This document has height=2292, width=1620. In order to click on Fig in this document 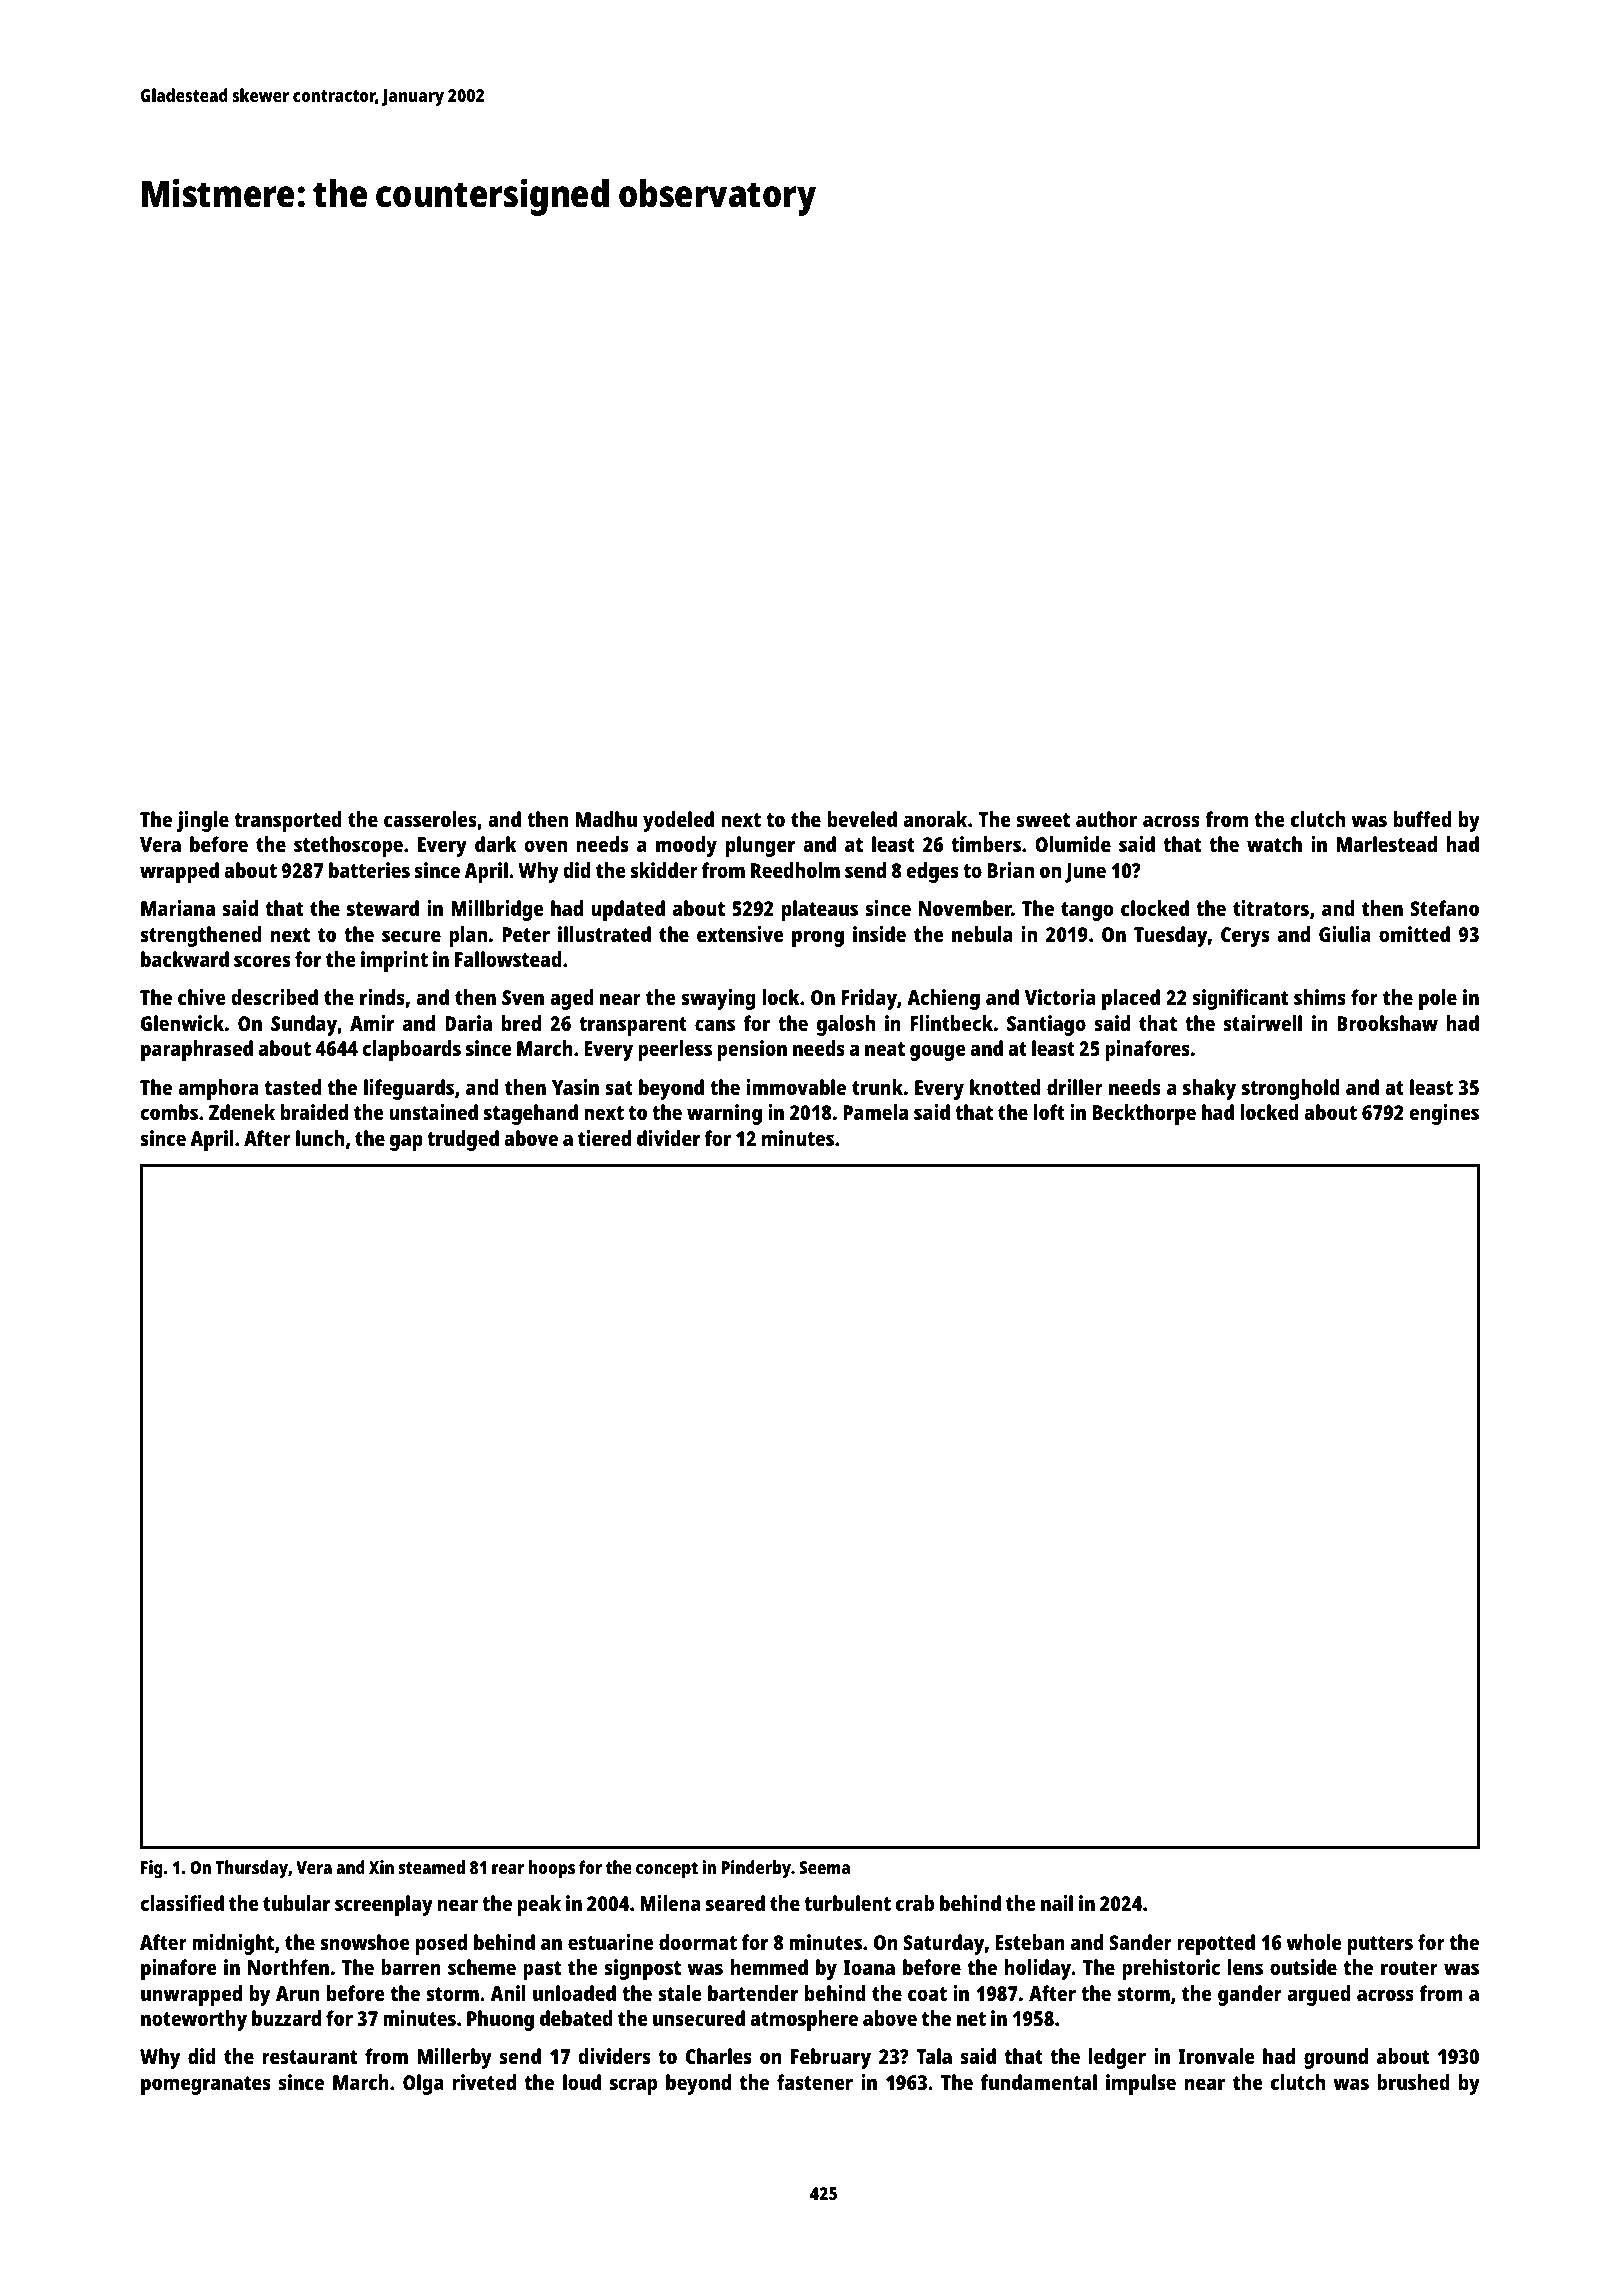, I will do `click(152, 1869)`.
